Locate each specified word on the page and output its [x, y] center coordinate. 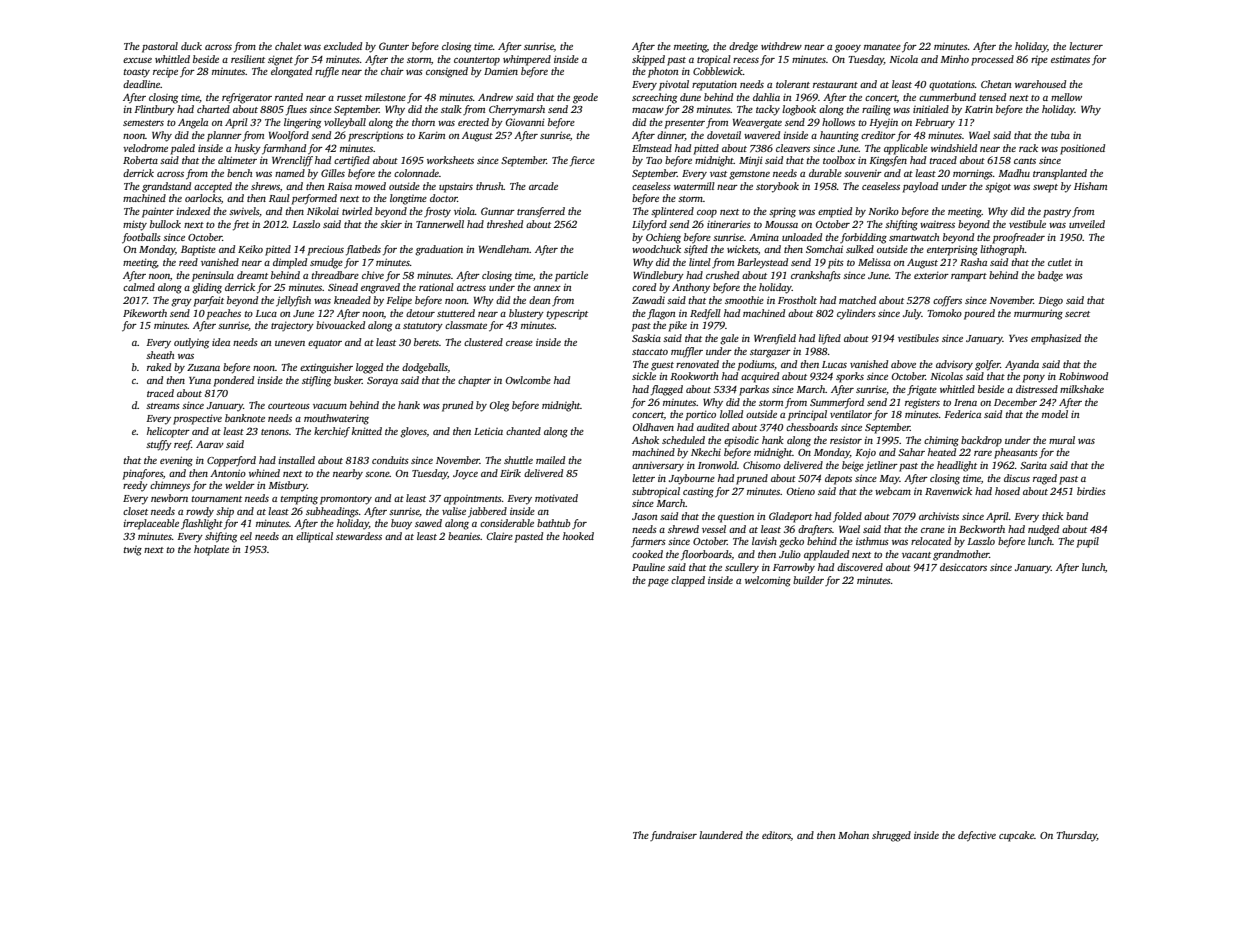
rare [983, 453]
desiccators [963, 567]
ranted [289, 97]
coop [707, 214]
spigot [998, 187]
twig [133, 551]
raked [159, 367]
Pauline [648, 567]
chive [373, 275]
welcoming [768, 581]
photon [663, 72]
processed [992, 60]
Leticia [488, 431]
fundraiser [673, 836]
